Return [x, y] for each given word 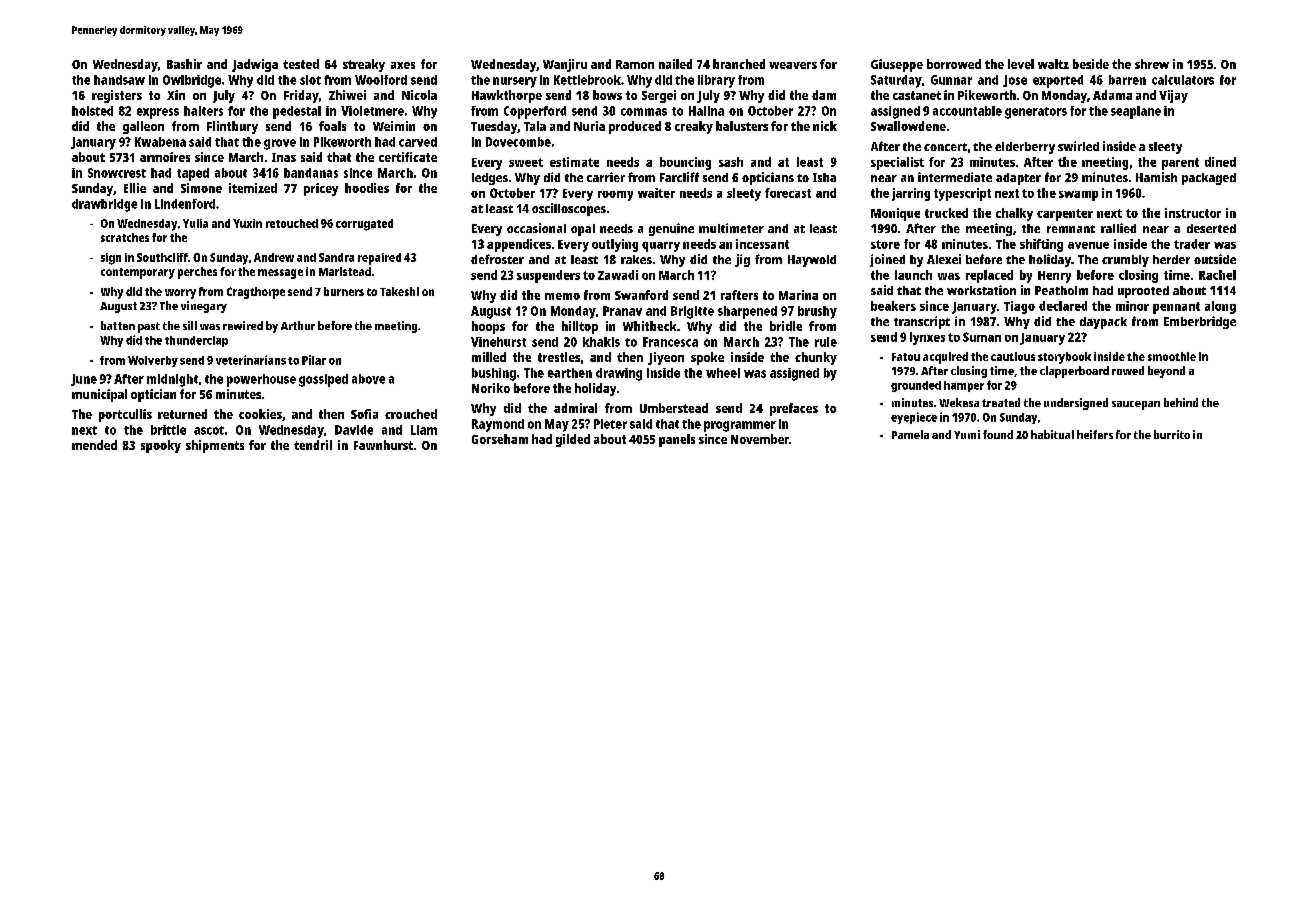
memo [562, 296]
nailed [675, 64]
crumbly [1125, 261]
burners [344, 291]
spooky [161, 446]
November [760, 439]
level [1021, 64]
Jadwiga [255, 65]
